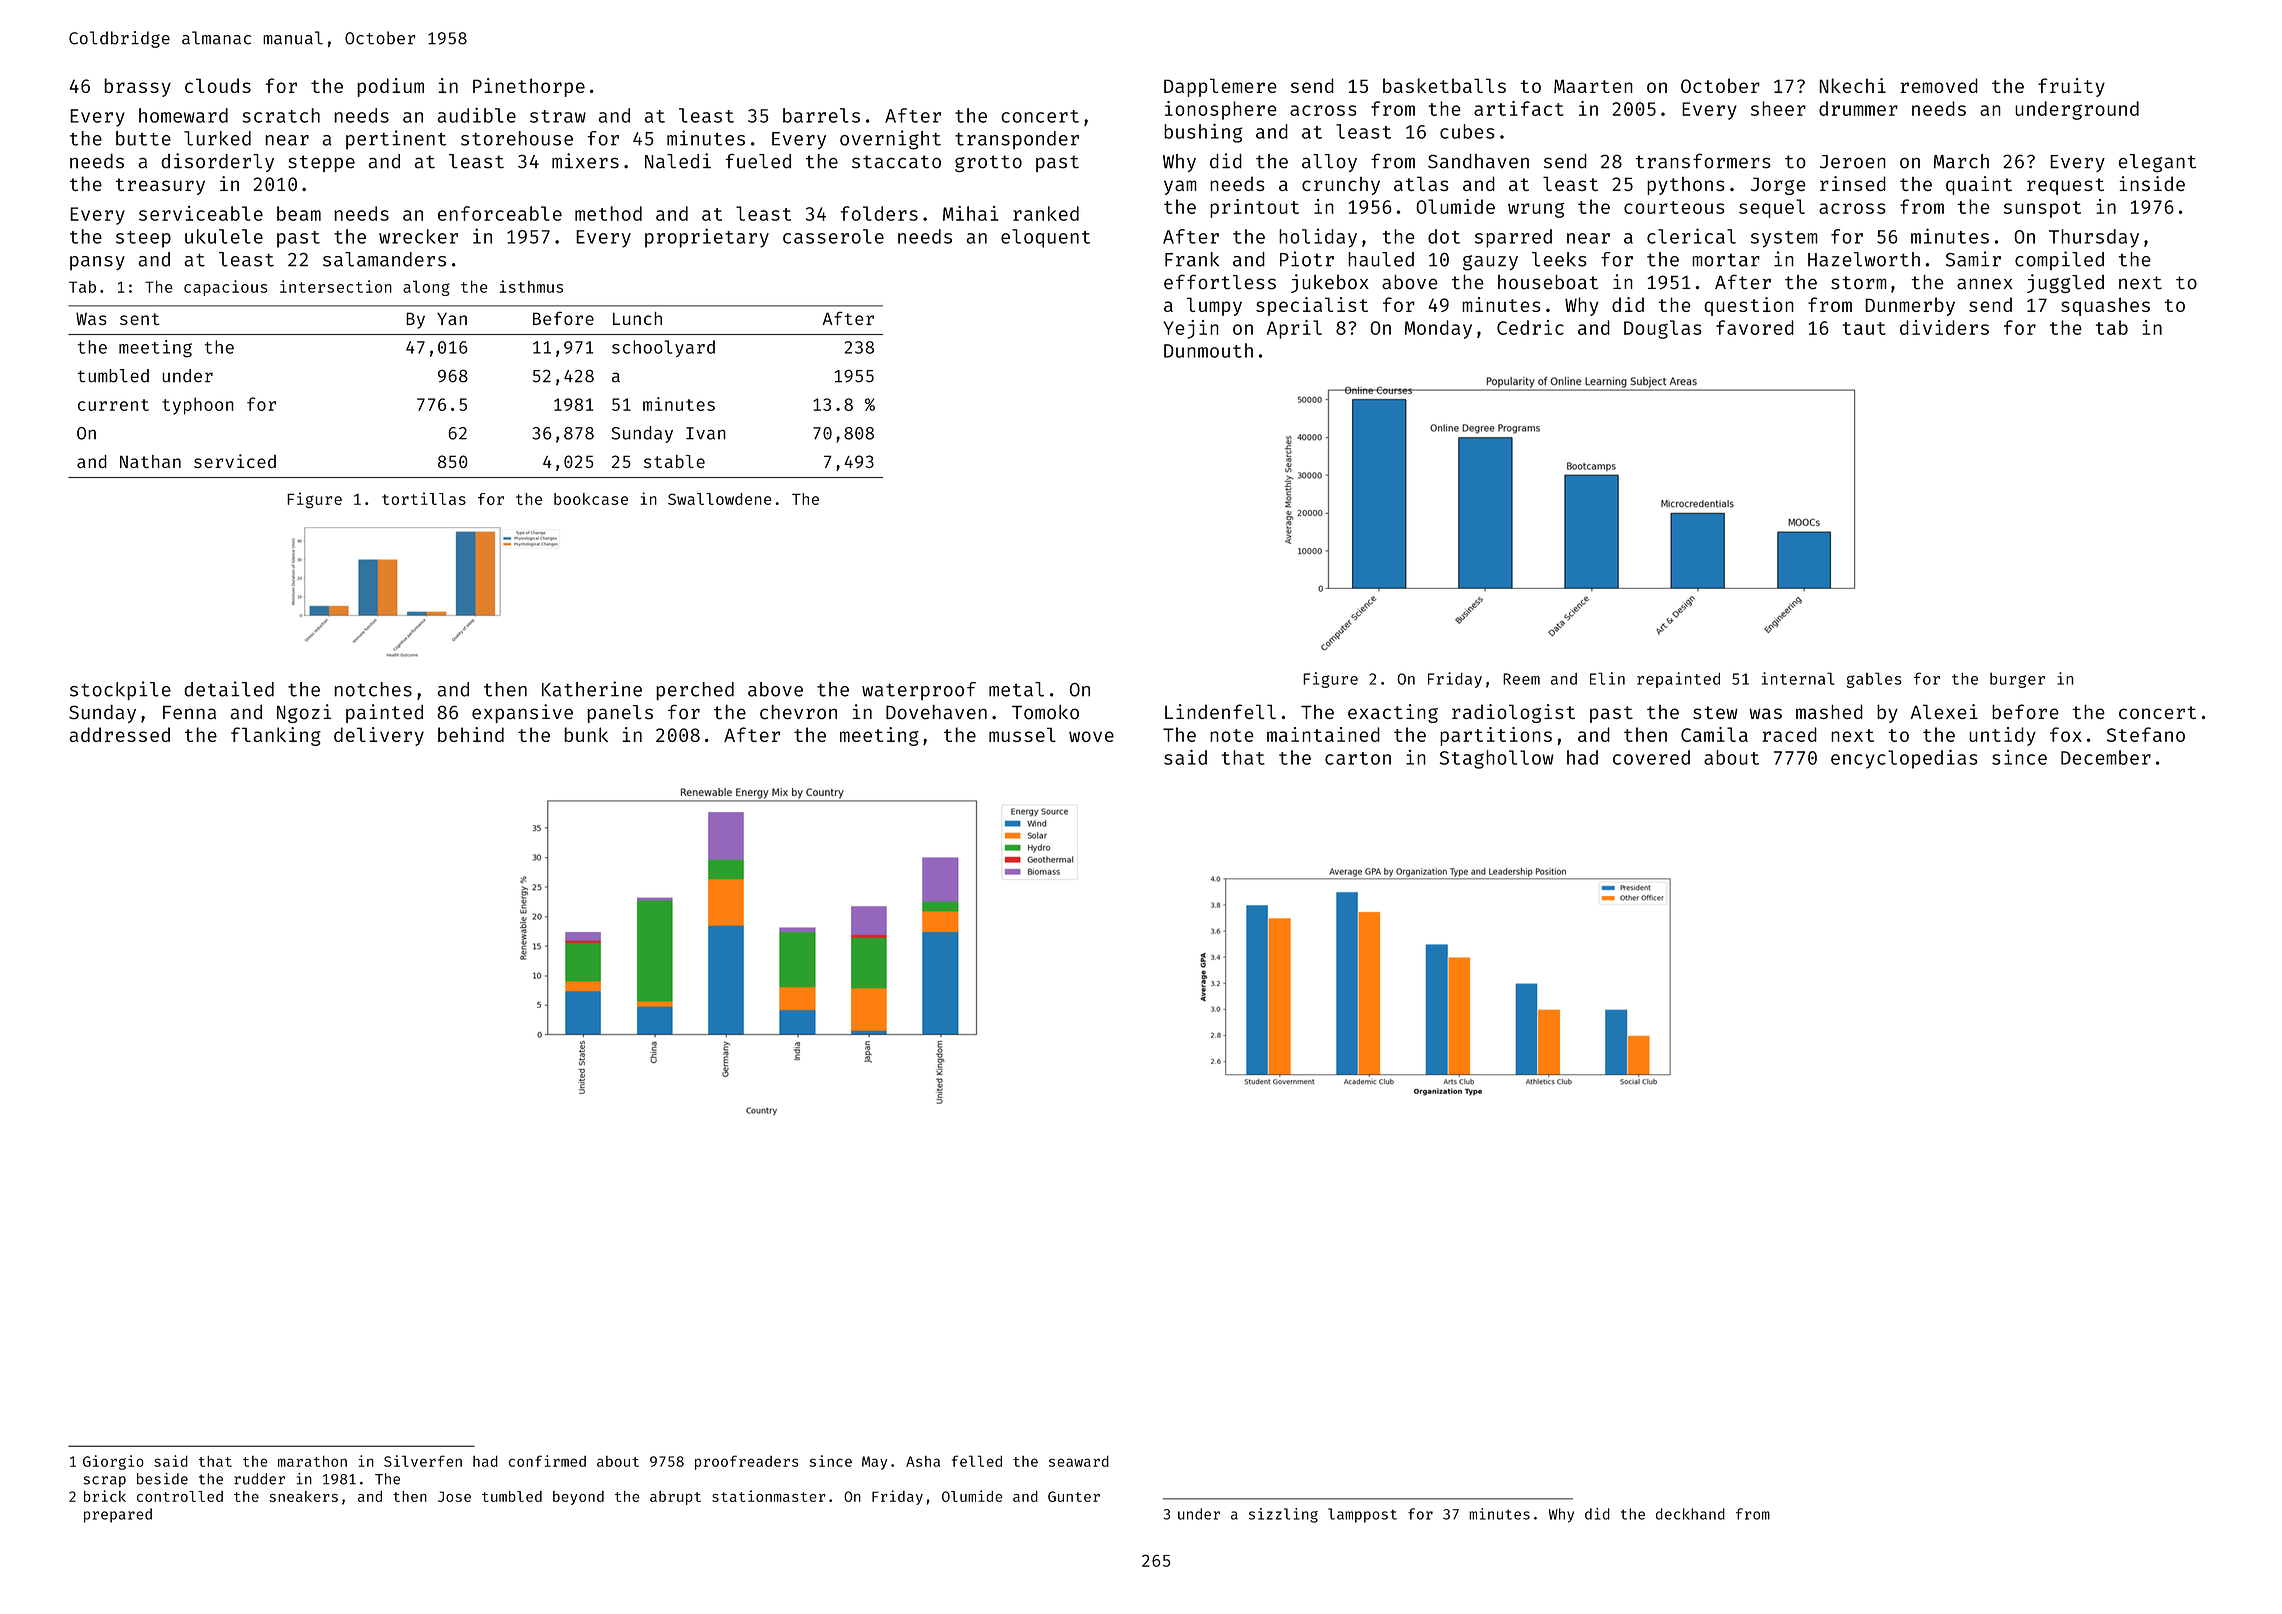 Image resolution: width=2282 pixels, height=1614 pixels. What do you see at coordinates (923, 1461) in the image?
I see `Asha` at bounding box center [923, 1461].
